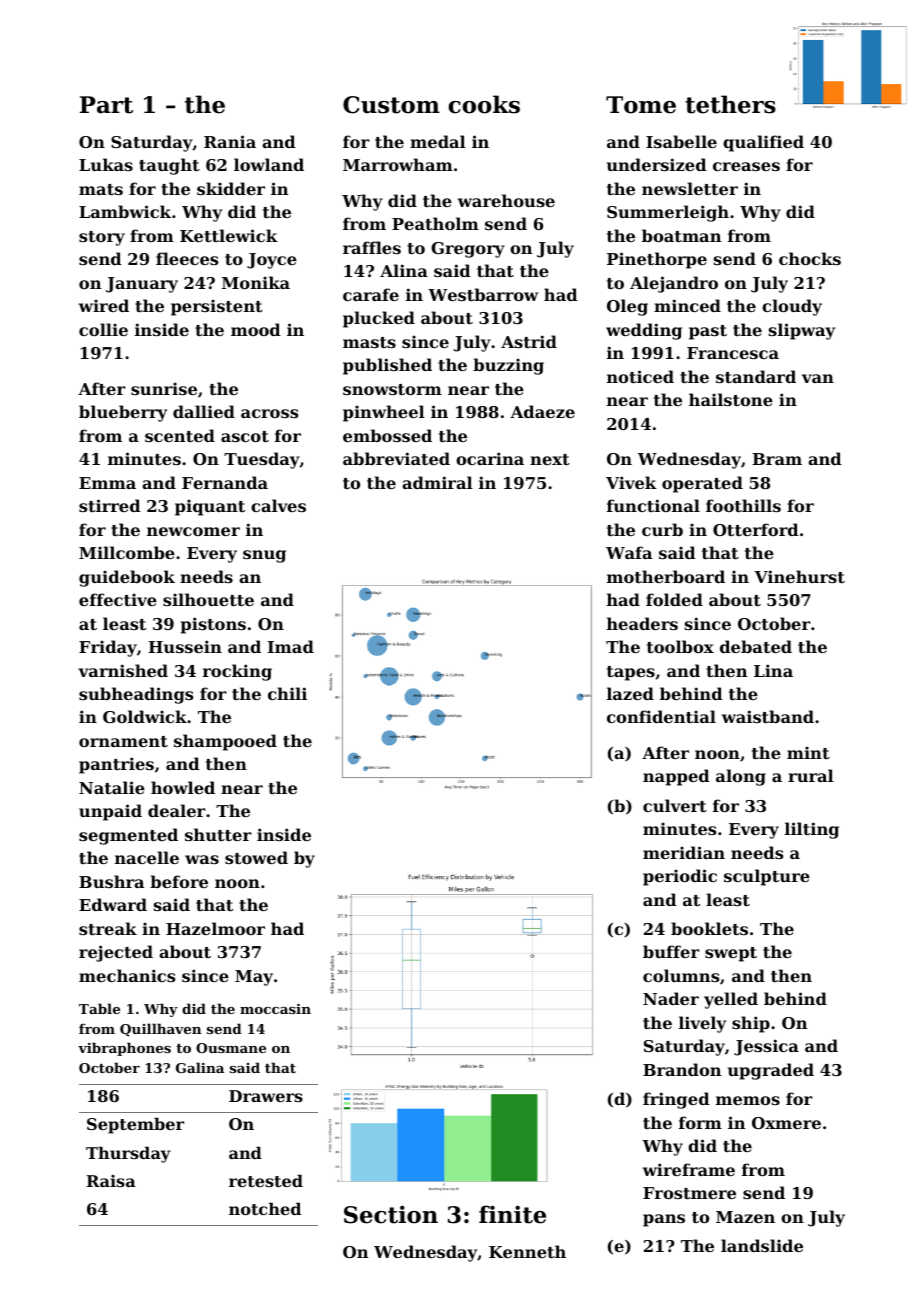 The width and height of the image is (924, 1308). Describe the element at coordinates (265, 1208) in the image. I see `notched` at that location.
